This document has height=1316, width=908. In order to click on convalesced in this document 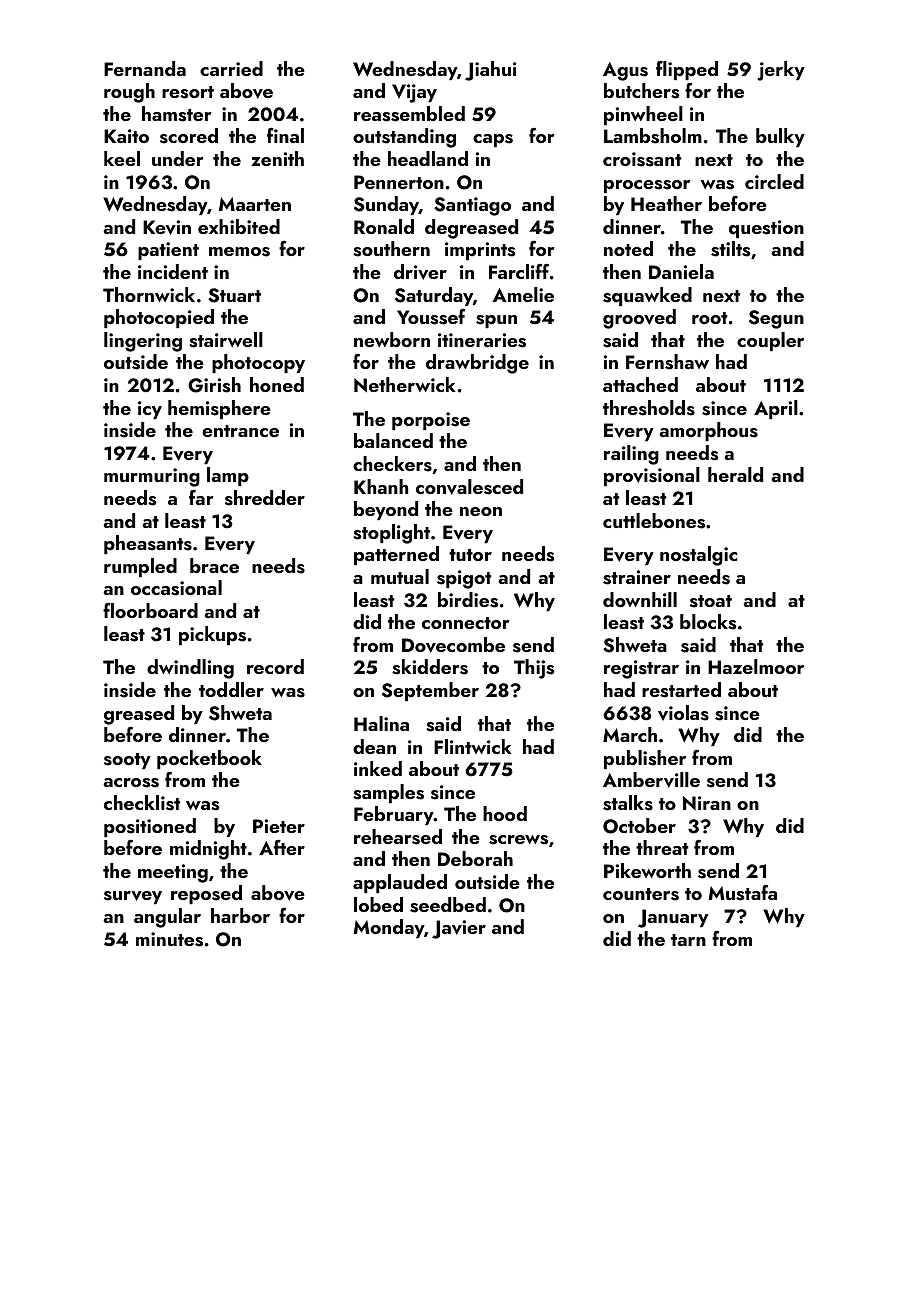, I will do `click(469, 487)`.
